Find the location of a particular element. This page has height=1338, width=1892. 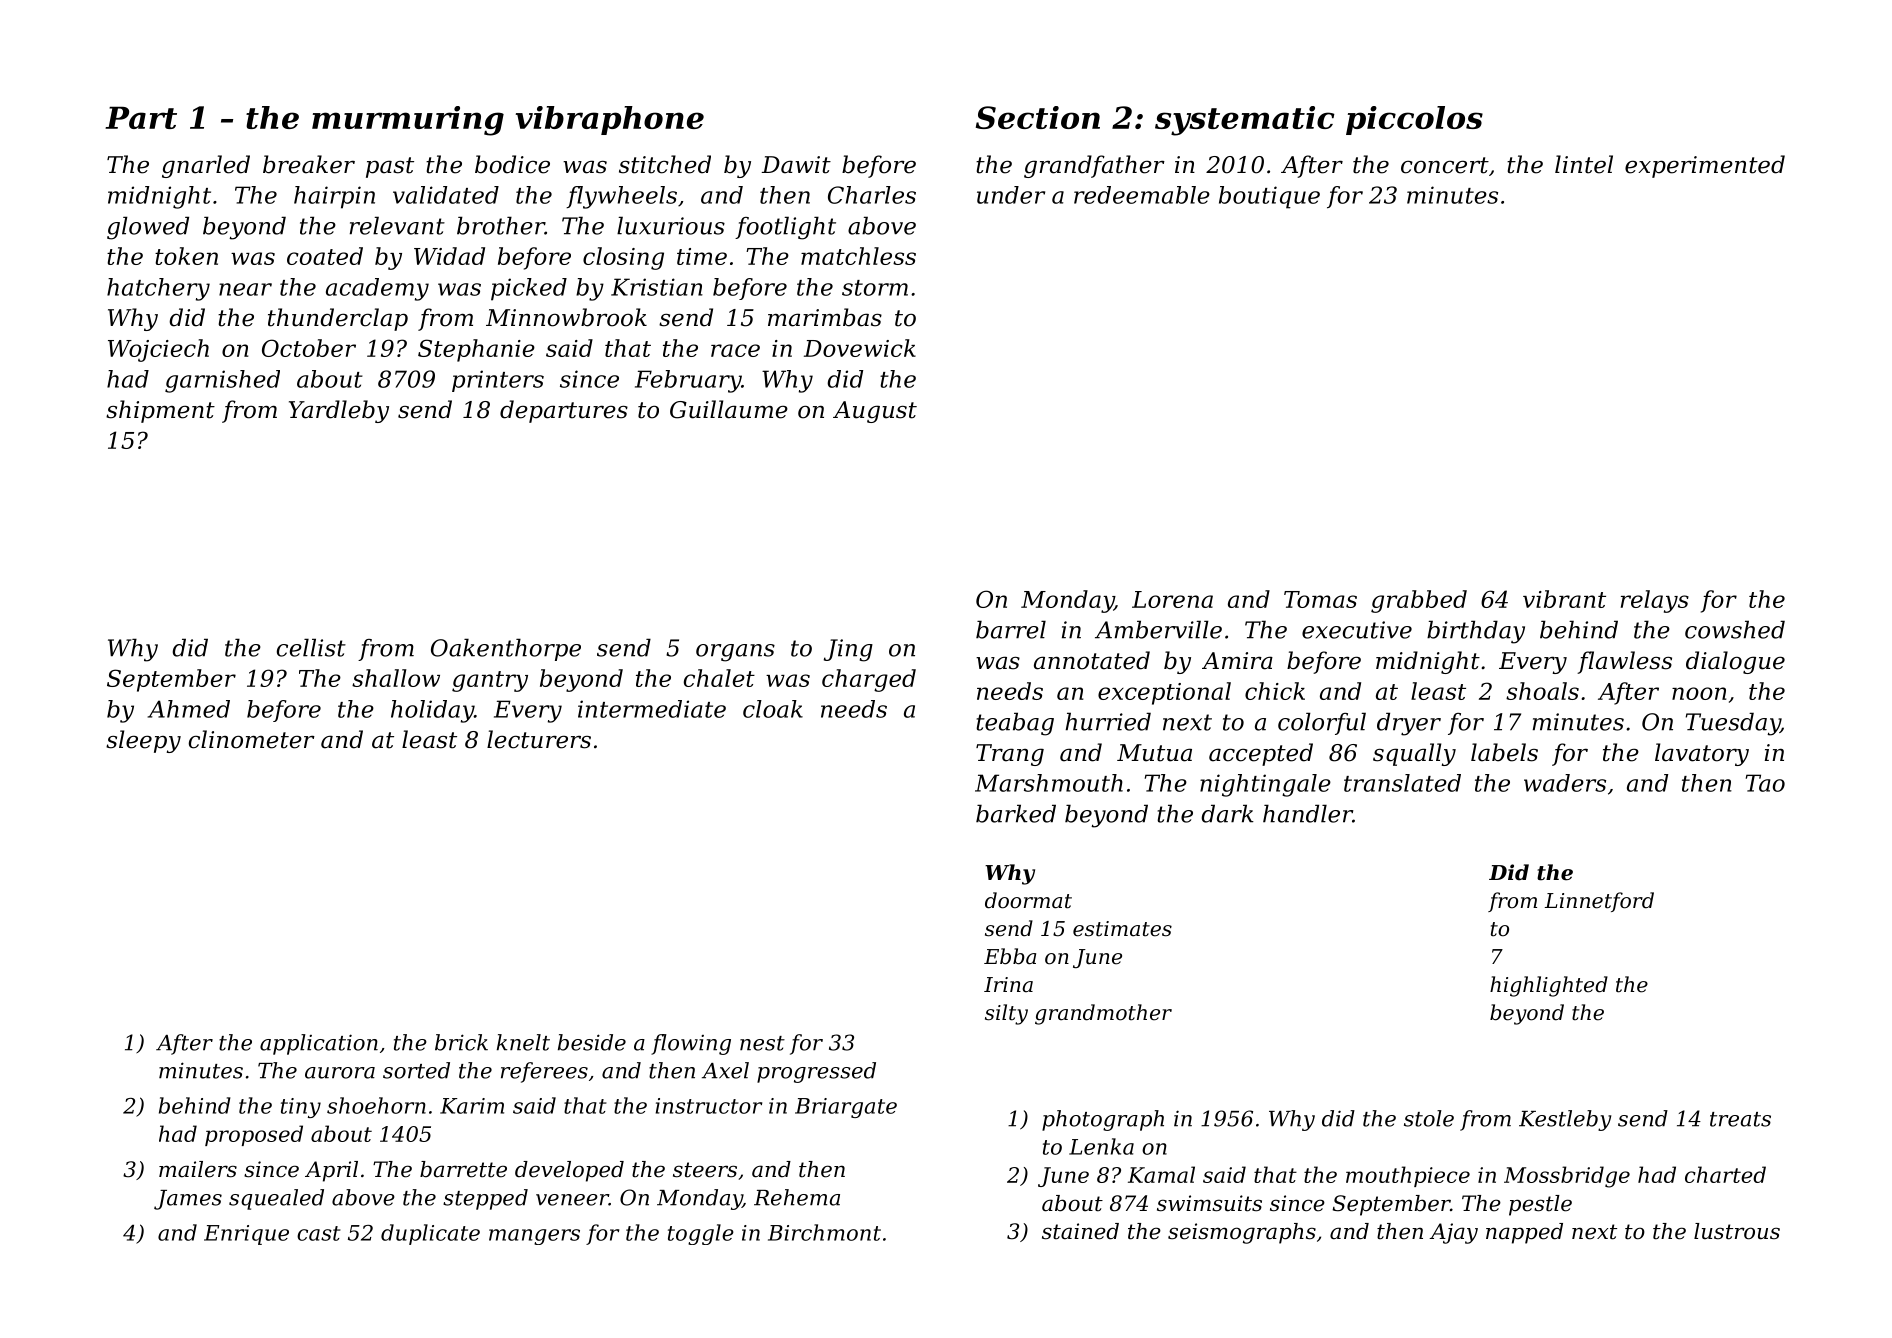

murmuring is located at coordinates (408, 121).
